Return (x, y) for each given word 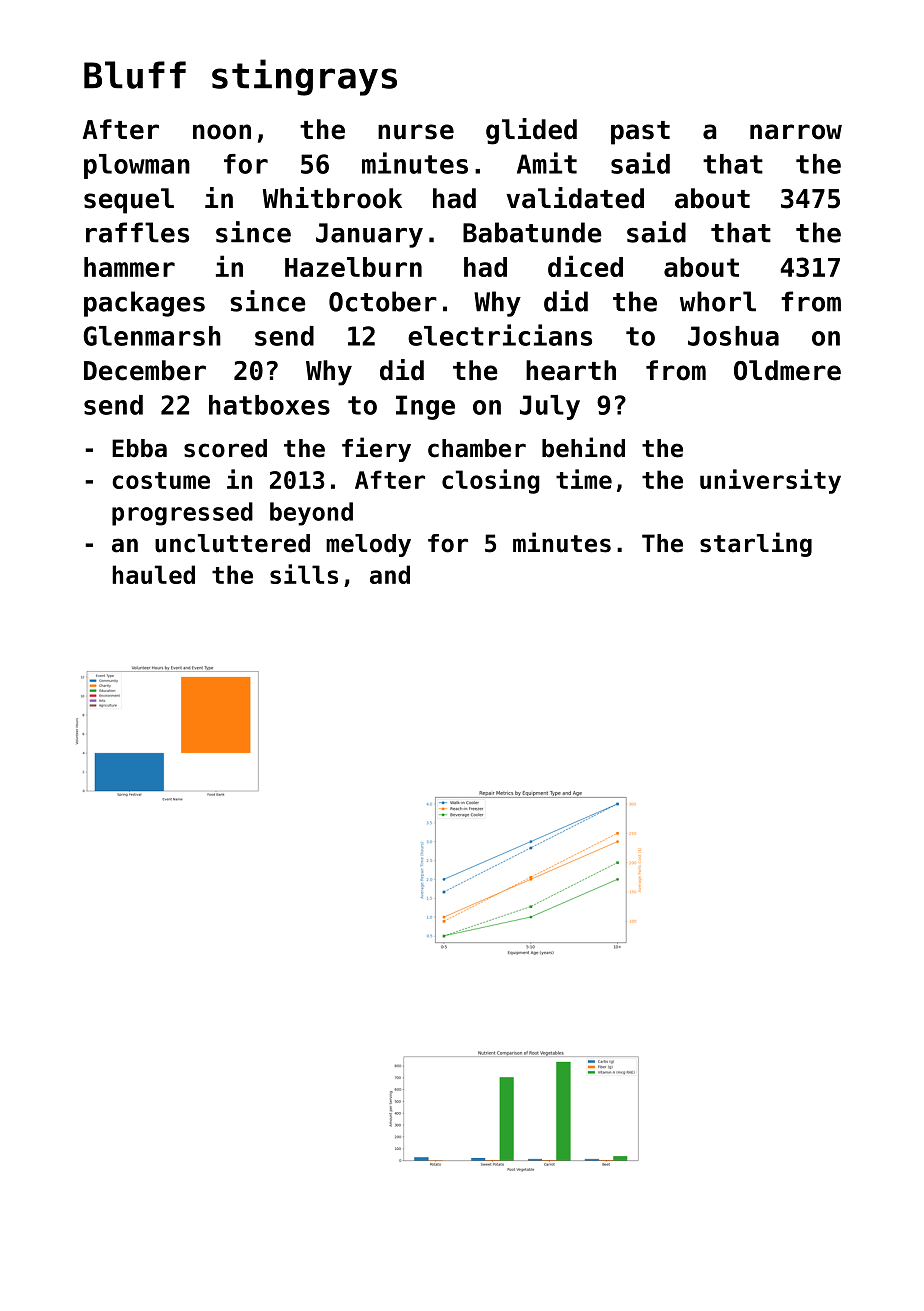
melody (368, 545)
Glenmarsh (152, 336)
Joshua (733, 336)
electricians (500, 335)
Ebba (139, 448)
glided (531, 131)
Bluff (135, 75)
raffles (137, 232)
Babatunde (532, 232)
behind (583, 447)
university (770, 481)
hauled (153, 574)
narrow (796, 132)
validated (575, 198)
